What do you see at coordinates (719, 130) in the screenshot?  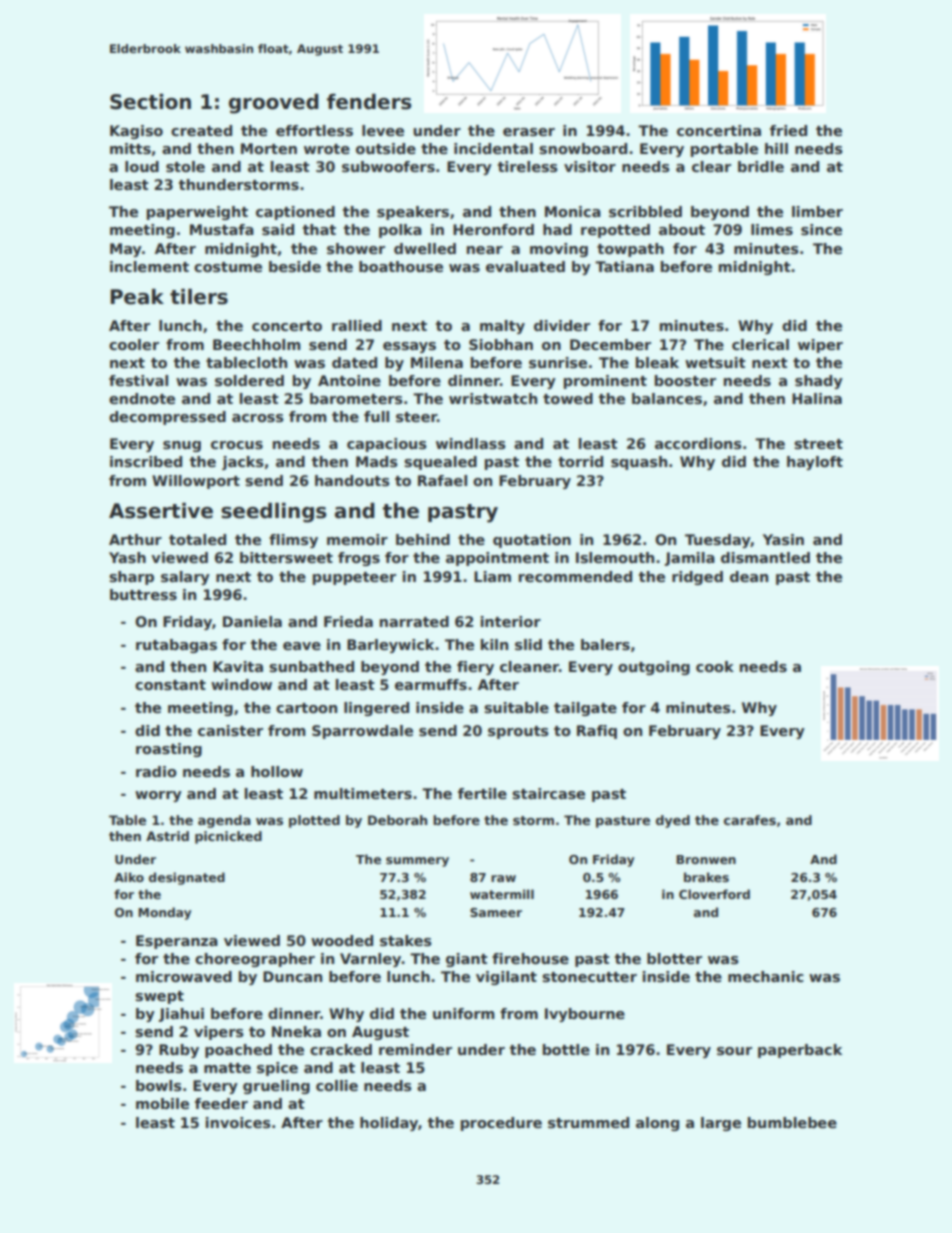 I see `concertina` at bounding box center [719, 130].
